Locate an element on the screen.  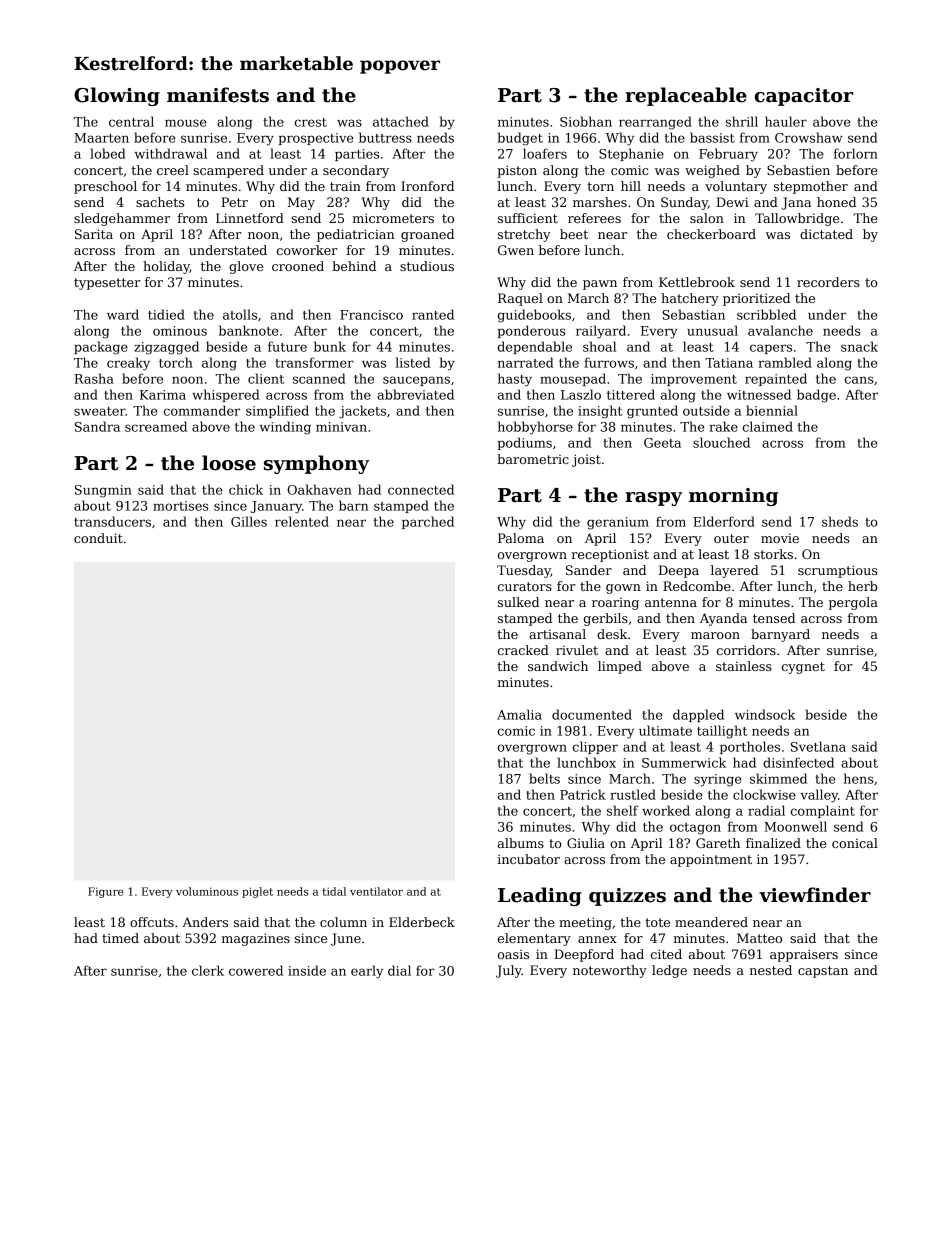
prioritized is located at coordinates (756, 299).
